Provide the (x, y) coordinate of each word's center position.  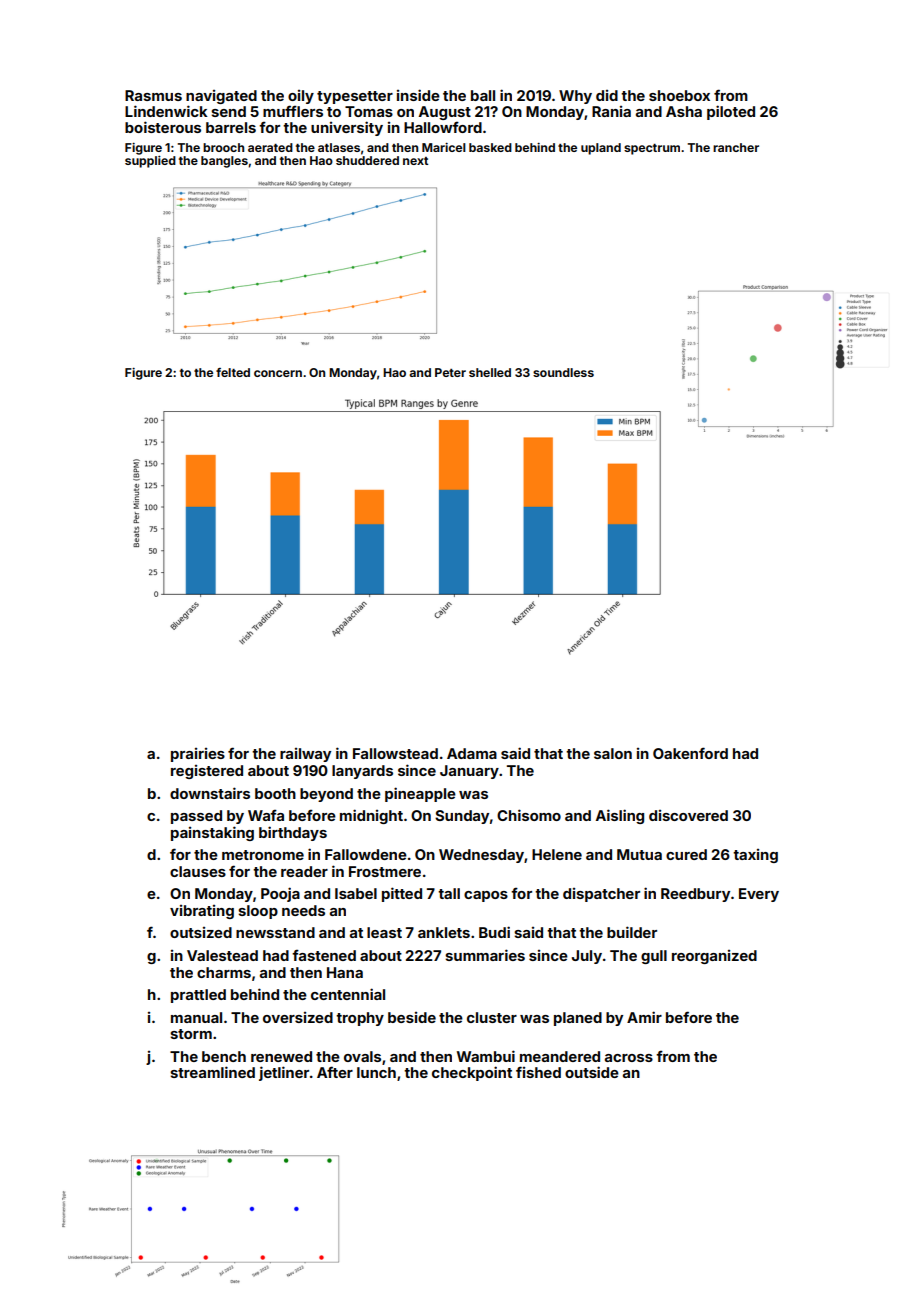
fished (538, 1072)
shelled (490, 372)
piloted (731, 112)
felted (233, 372)
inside (418, 95)
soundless (563, 372)
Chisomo (529, 815)
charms (224, 972)
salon (613, 753)
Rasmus (153, 95)
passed (196, 817)
